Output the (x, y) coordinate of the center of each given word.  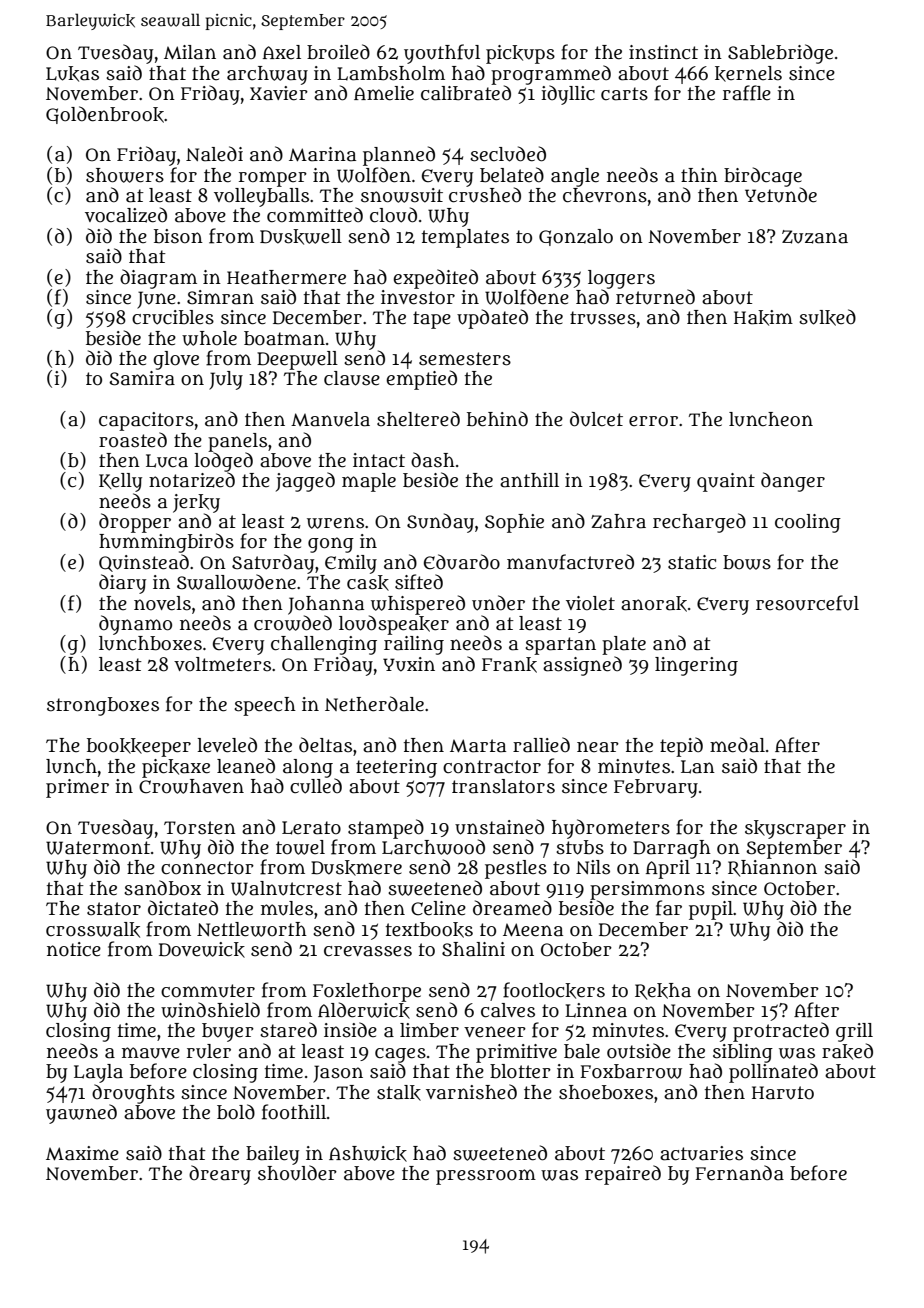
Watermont (98, 848)
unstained (499, 827)
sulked (827, 317)
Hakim (763, 318)
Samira (142, 378)
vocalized (126, 215)
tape (432, 320)
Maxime (82, 1153)
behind (497, 419)
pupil (711, 910)
